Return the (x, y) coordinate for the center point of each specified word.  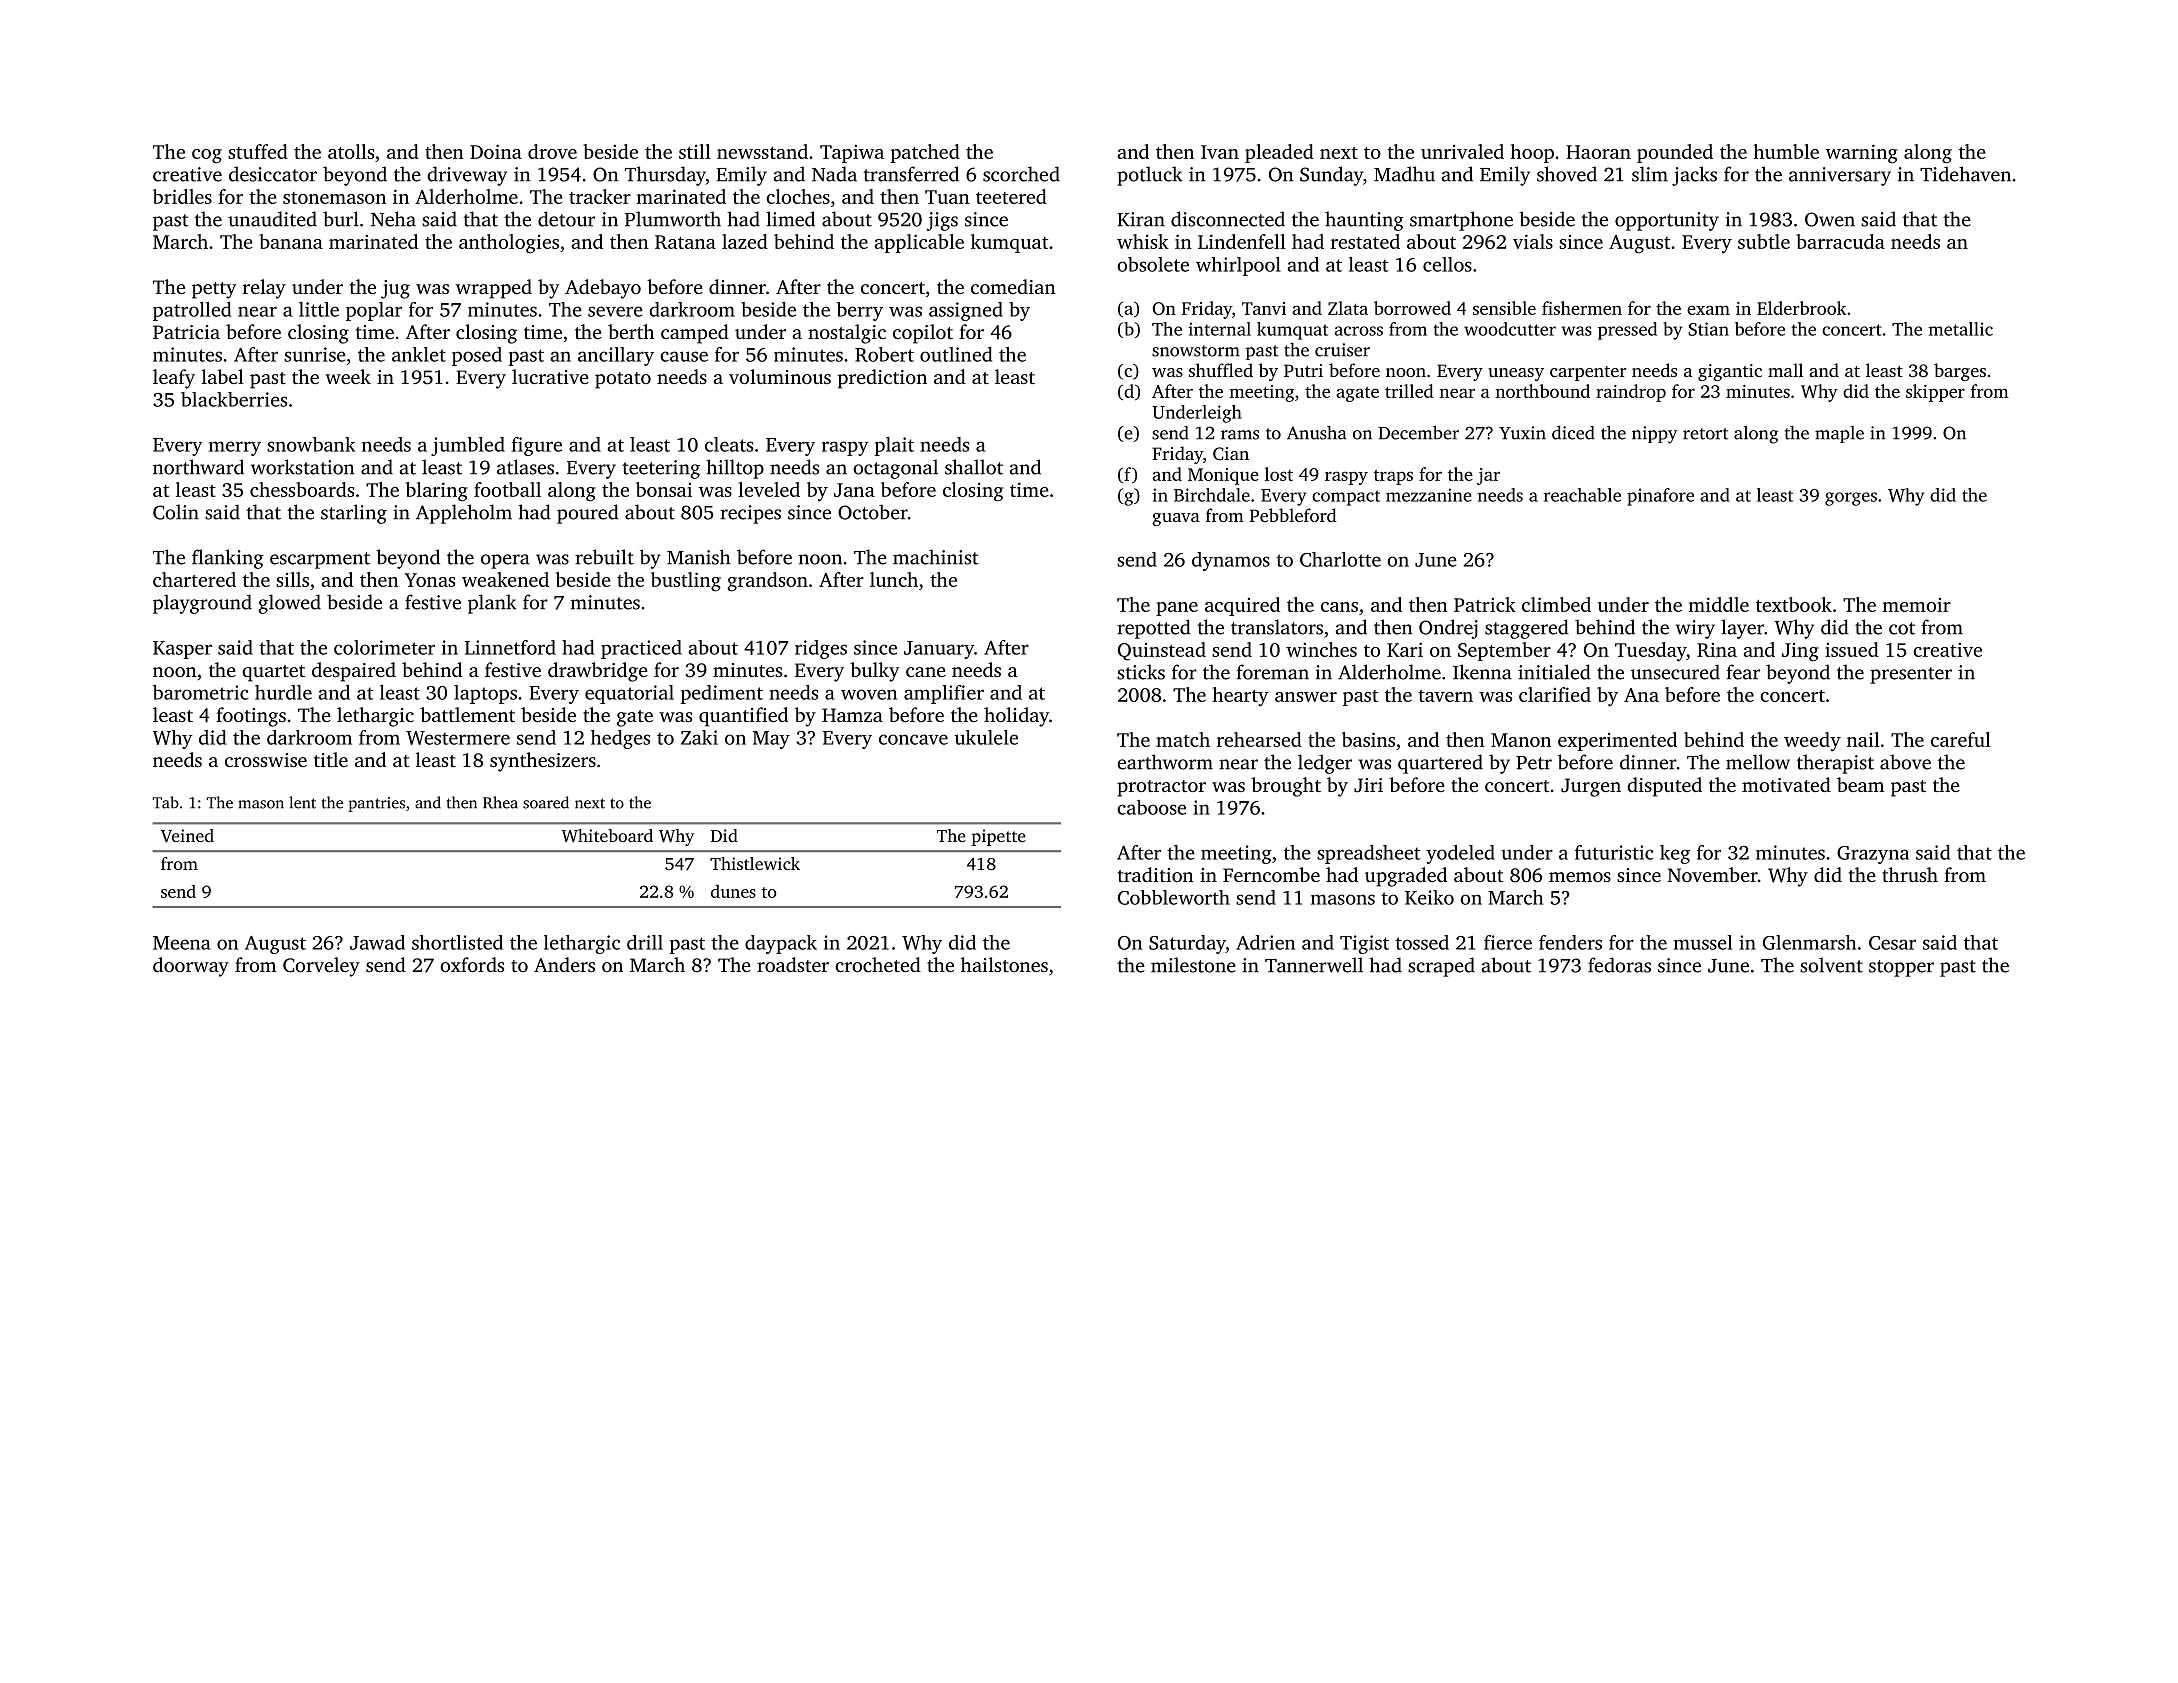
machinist (936, 557)
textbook (1794, 604)
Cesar (1892, 943)
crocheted (878, 964)
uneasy (1516, 374)
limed (790, 219)
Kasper (182, 650)
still (695, 151)
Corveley (321, 967)
